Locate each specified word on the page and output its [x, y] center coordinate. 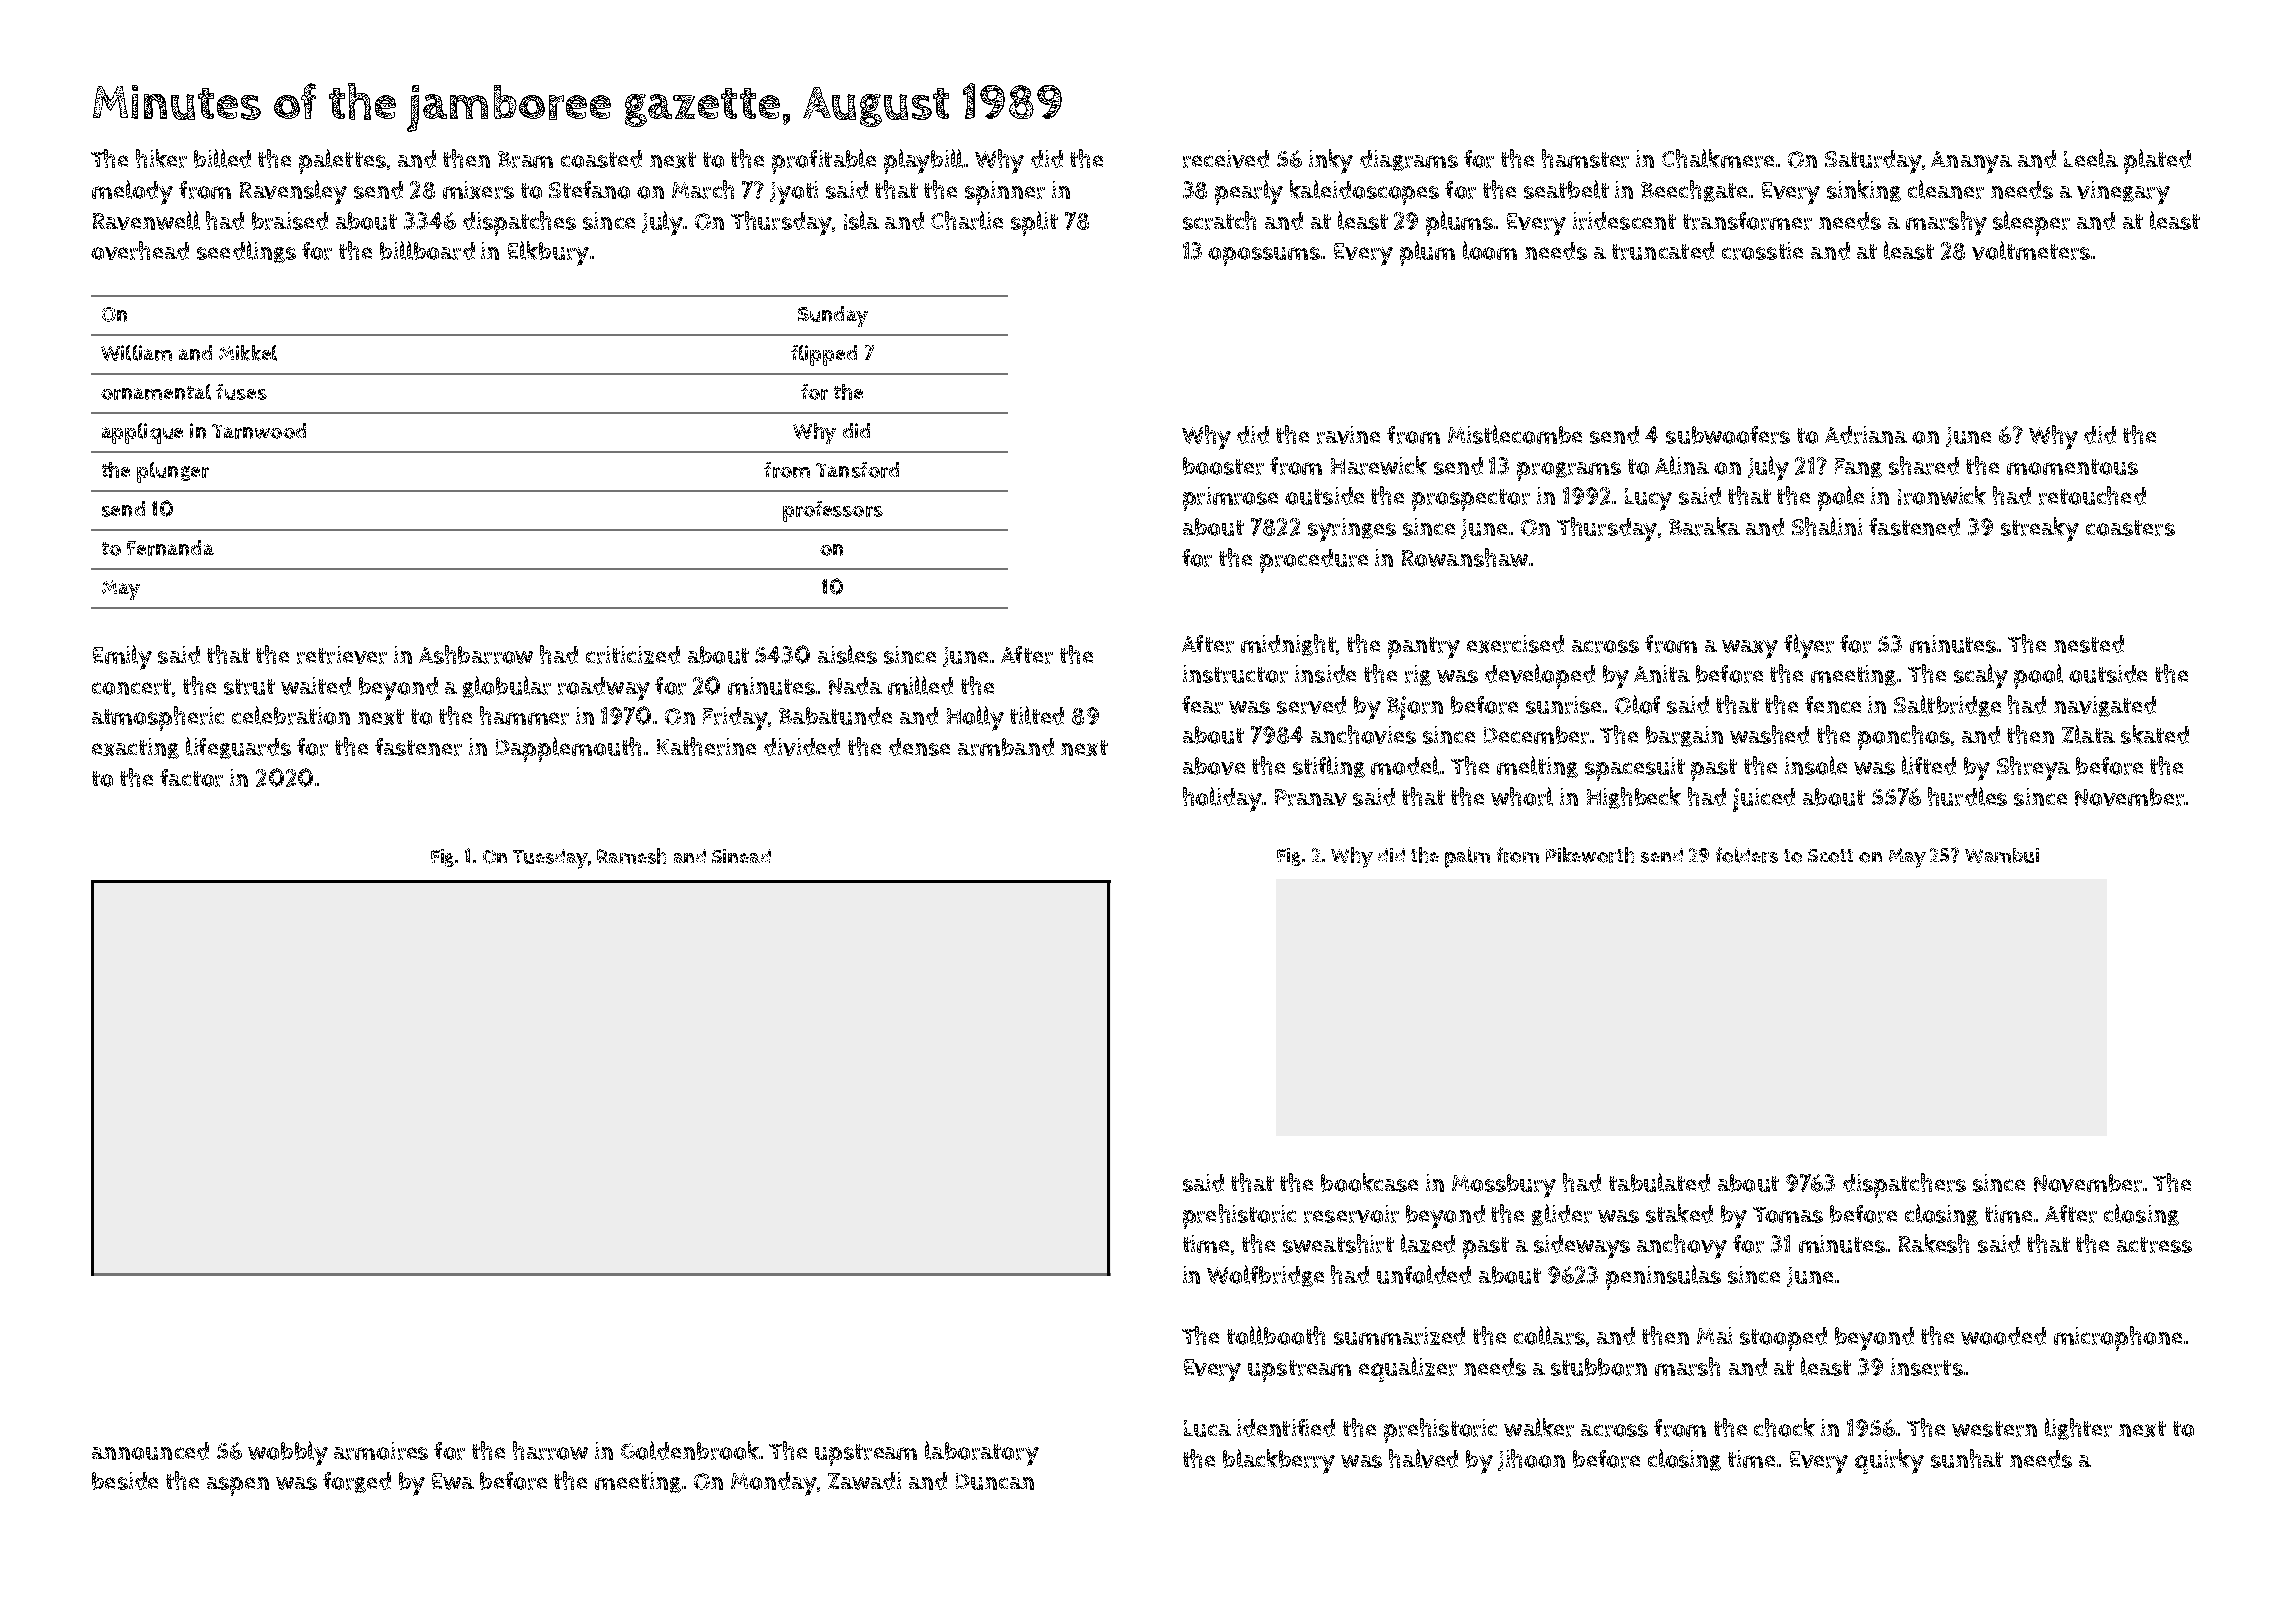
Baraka [1704, 526]
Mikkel [248, 353]
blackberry [1279, 1461]
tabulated [1659, 1182]
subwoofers [1728, 435]
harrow [550, 1450]
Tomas [1788, 1215]
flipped [824, 355]
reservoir [1351, 1214]
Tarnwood [259, 431]
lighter [2078, 1429]
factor [191, 778]
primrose [1230, 499]
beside [125, 1481]
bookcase [1369, 1182]
